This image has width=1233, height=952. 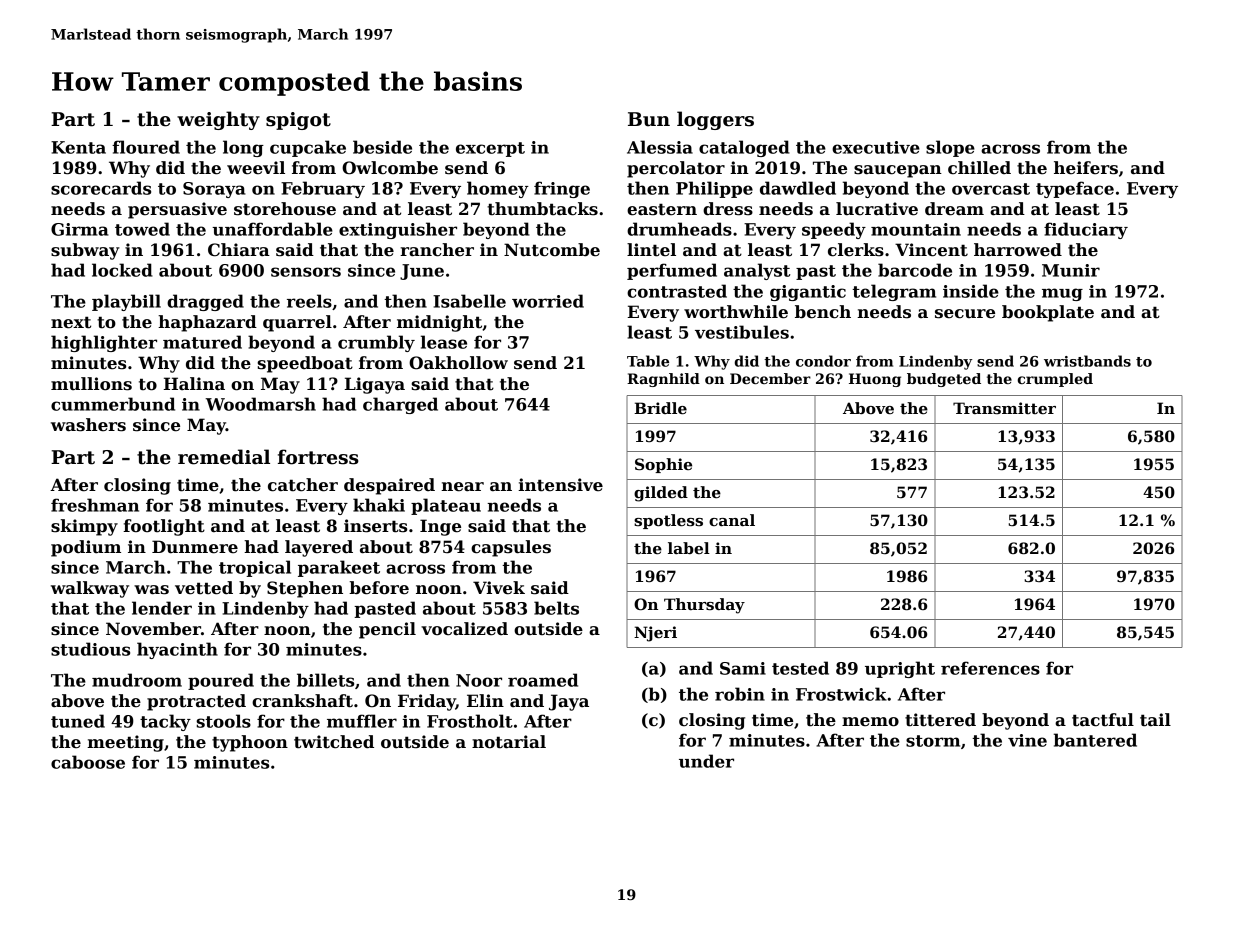 I want to click on dress, so click(x=728, y=209).
